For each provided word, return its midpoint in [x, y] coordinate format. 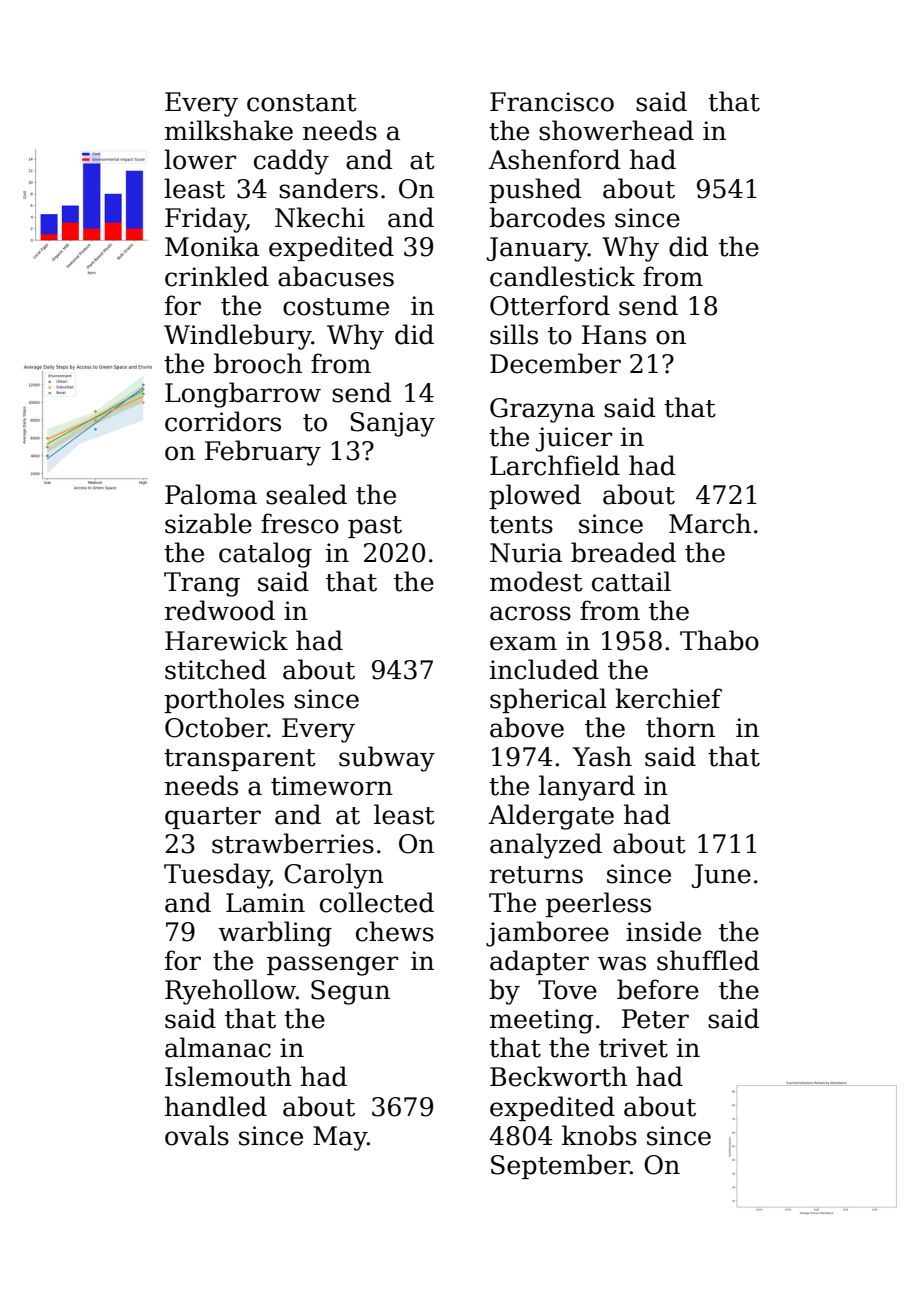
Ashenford [554, 159]
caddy [291, 162]
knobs [599, 1135]
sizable [208, 523]
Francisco [552, 102]
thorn [680, 727]
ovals [197, 1135]
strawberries [293, 843]
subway [387, 759]
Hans [614, 335]
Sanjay [392, 424]
